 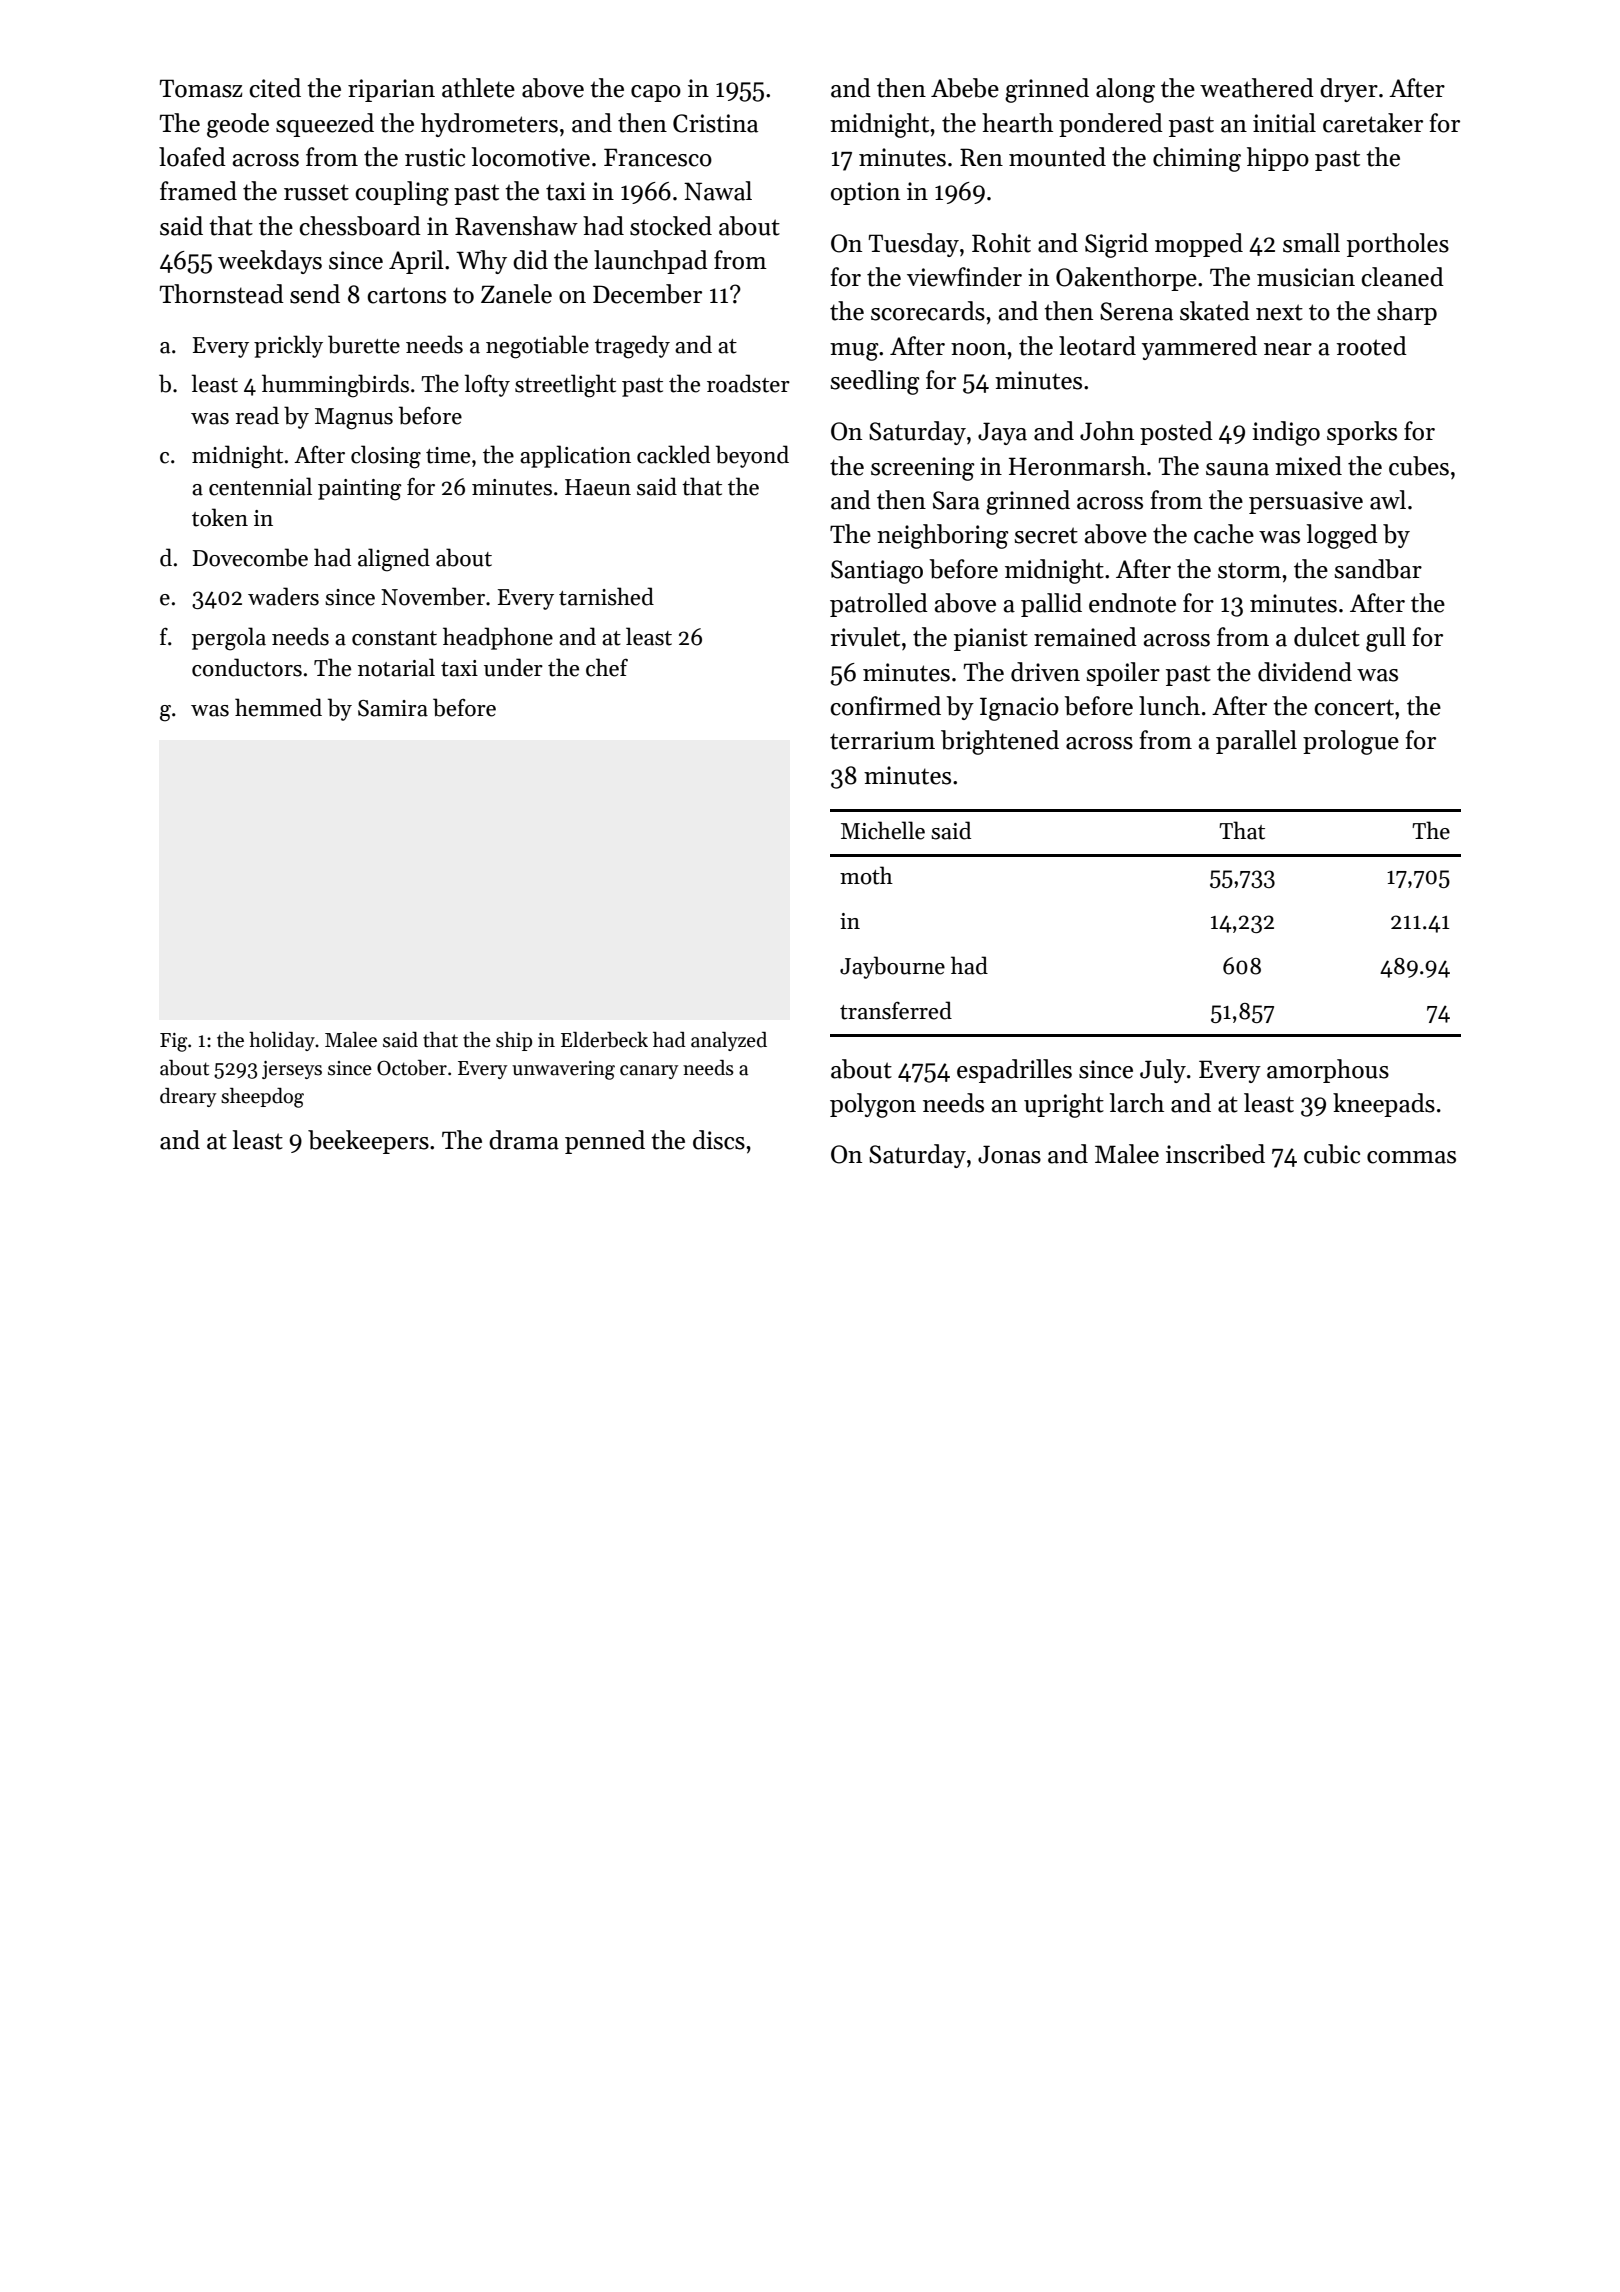 I want to click on centennial, so click(x=260, y=486).
